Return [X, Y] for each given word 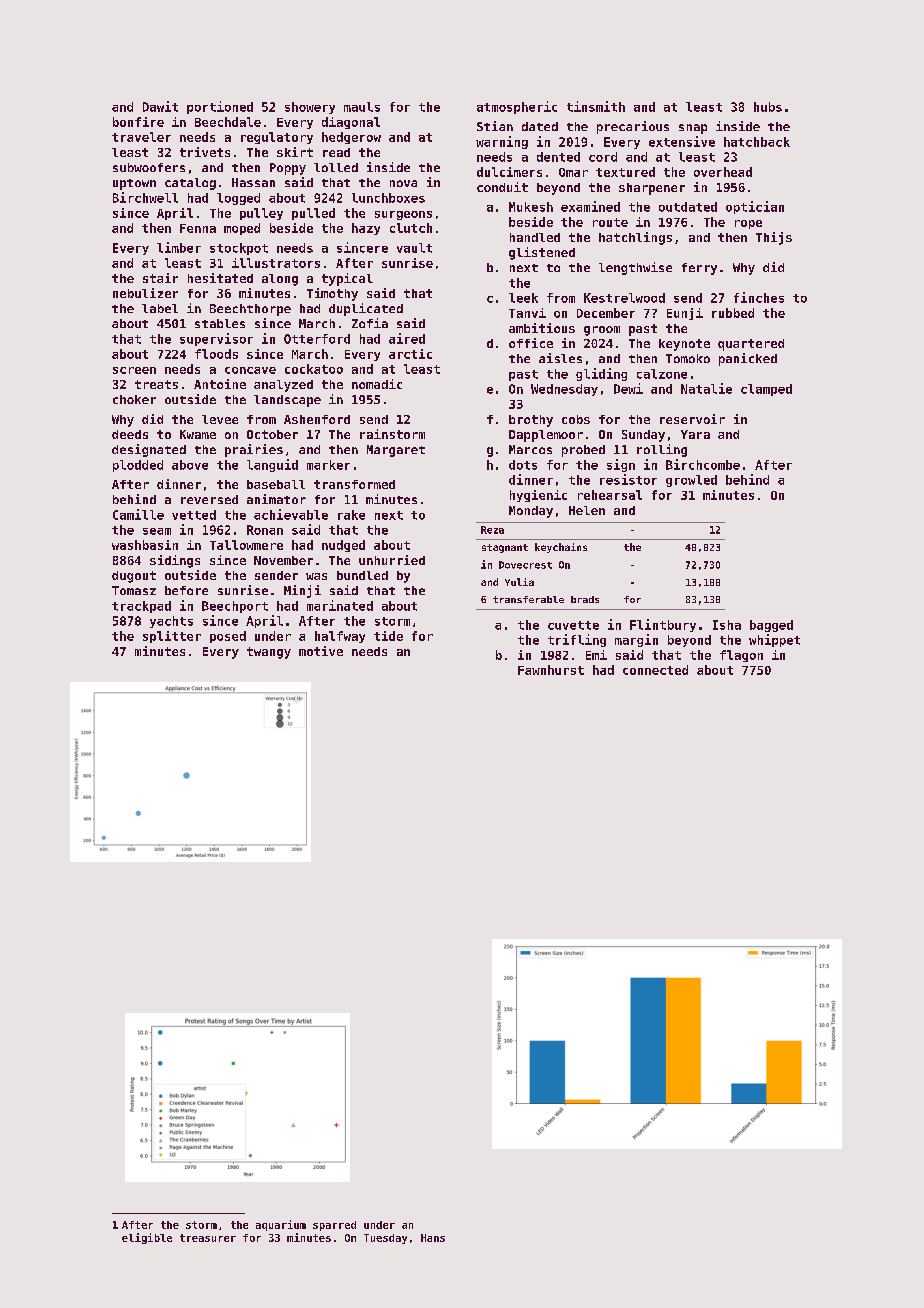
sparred [334, 1226]
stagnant [505, 548]
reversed [209, 499]
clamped [766, 390]
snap [693, 129]
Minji [302, 591]
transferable [528, 599]
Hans [433, 1238]
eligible [147, 1238]
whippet [774, 640]
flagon [741, 656]
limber [179, 247]
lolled [336, 167]
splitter [172, 637]
